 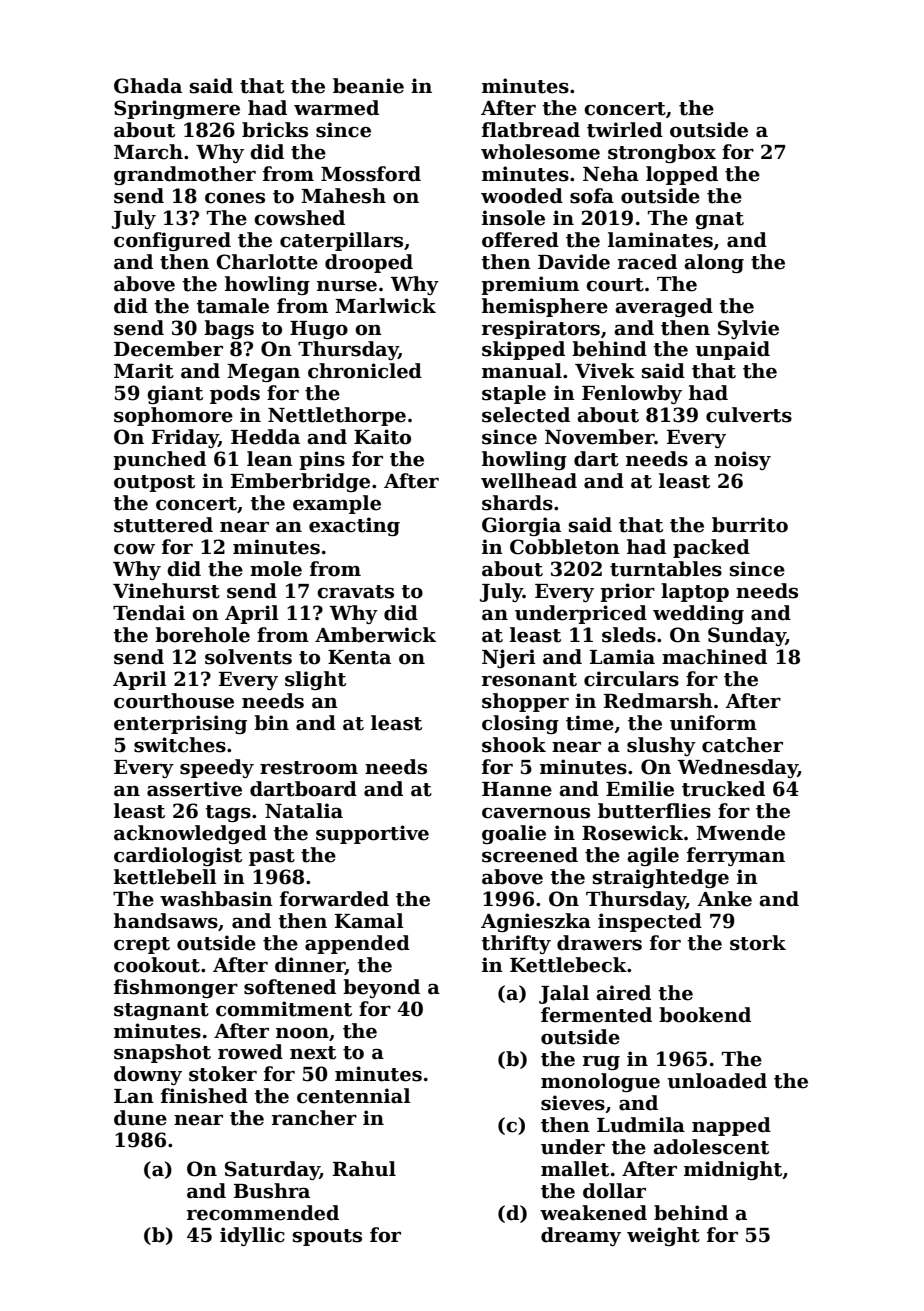 What do you see at coordinates (355, 592) in the page?
I see `cravats` at bounding box center [355, 592].
